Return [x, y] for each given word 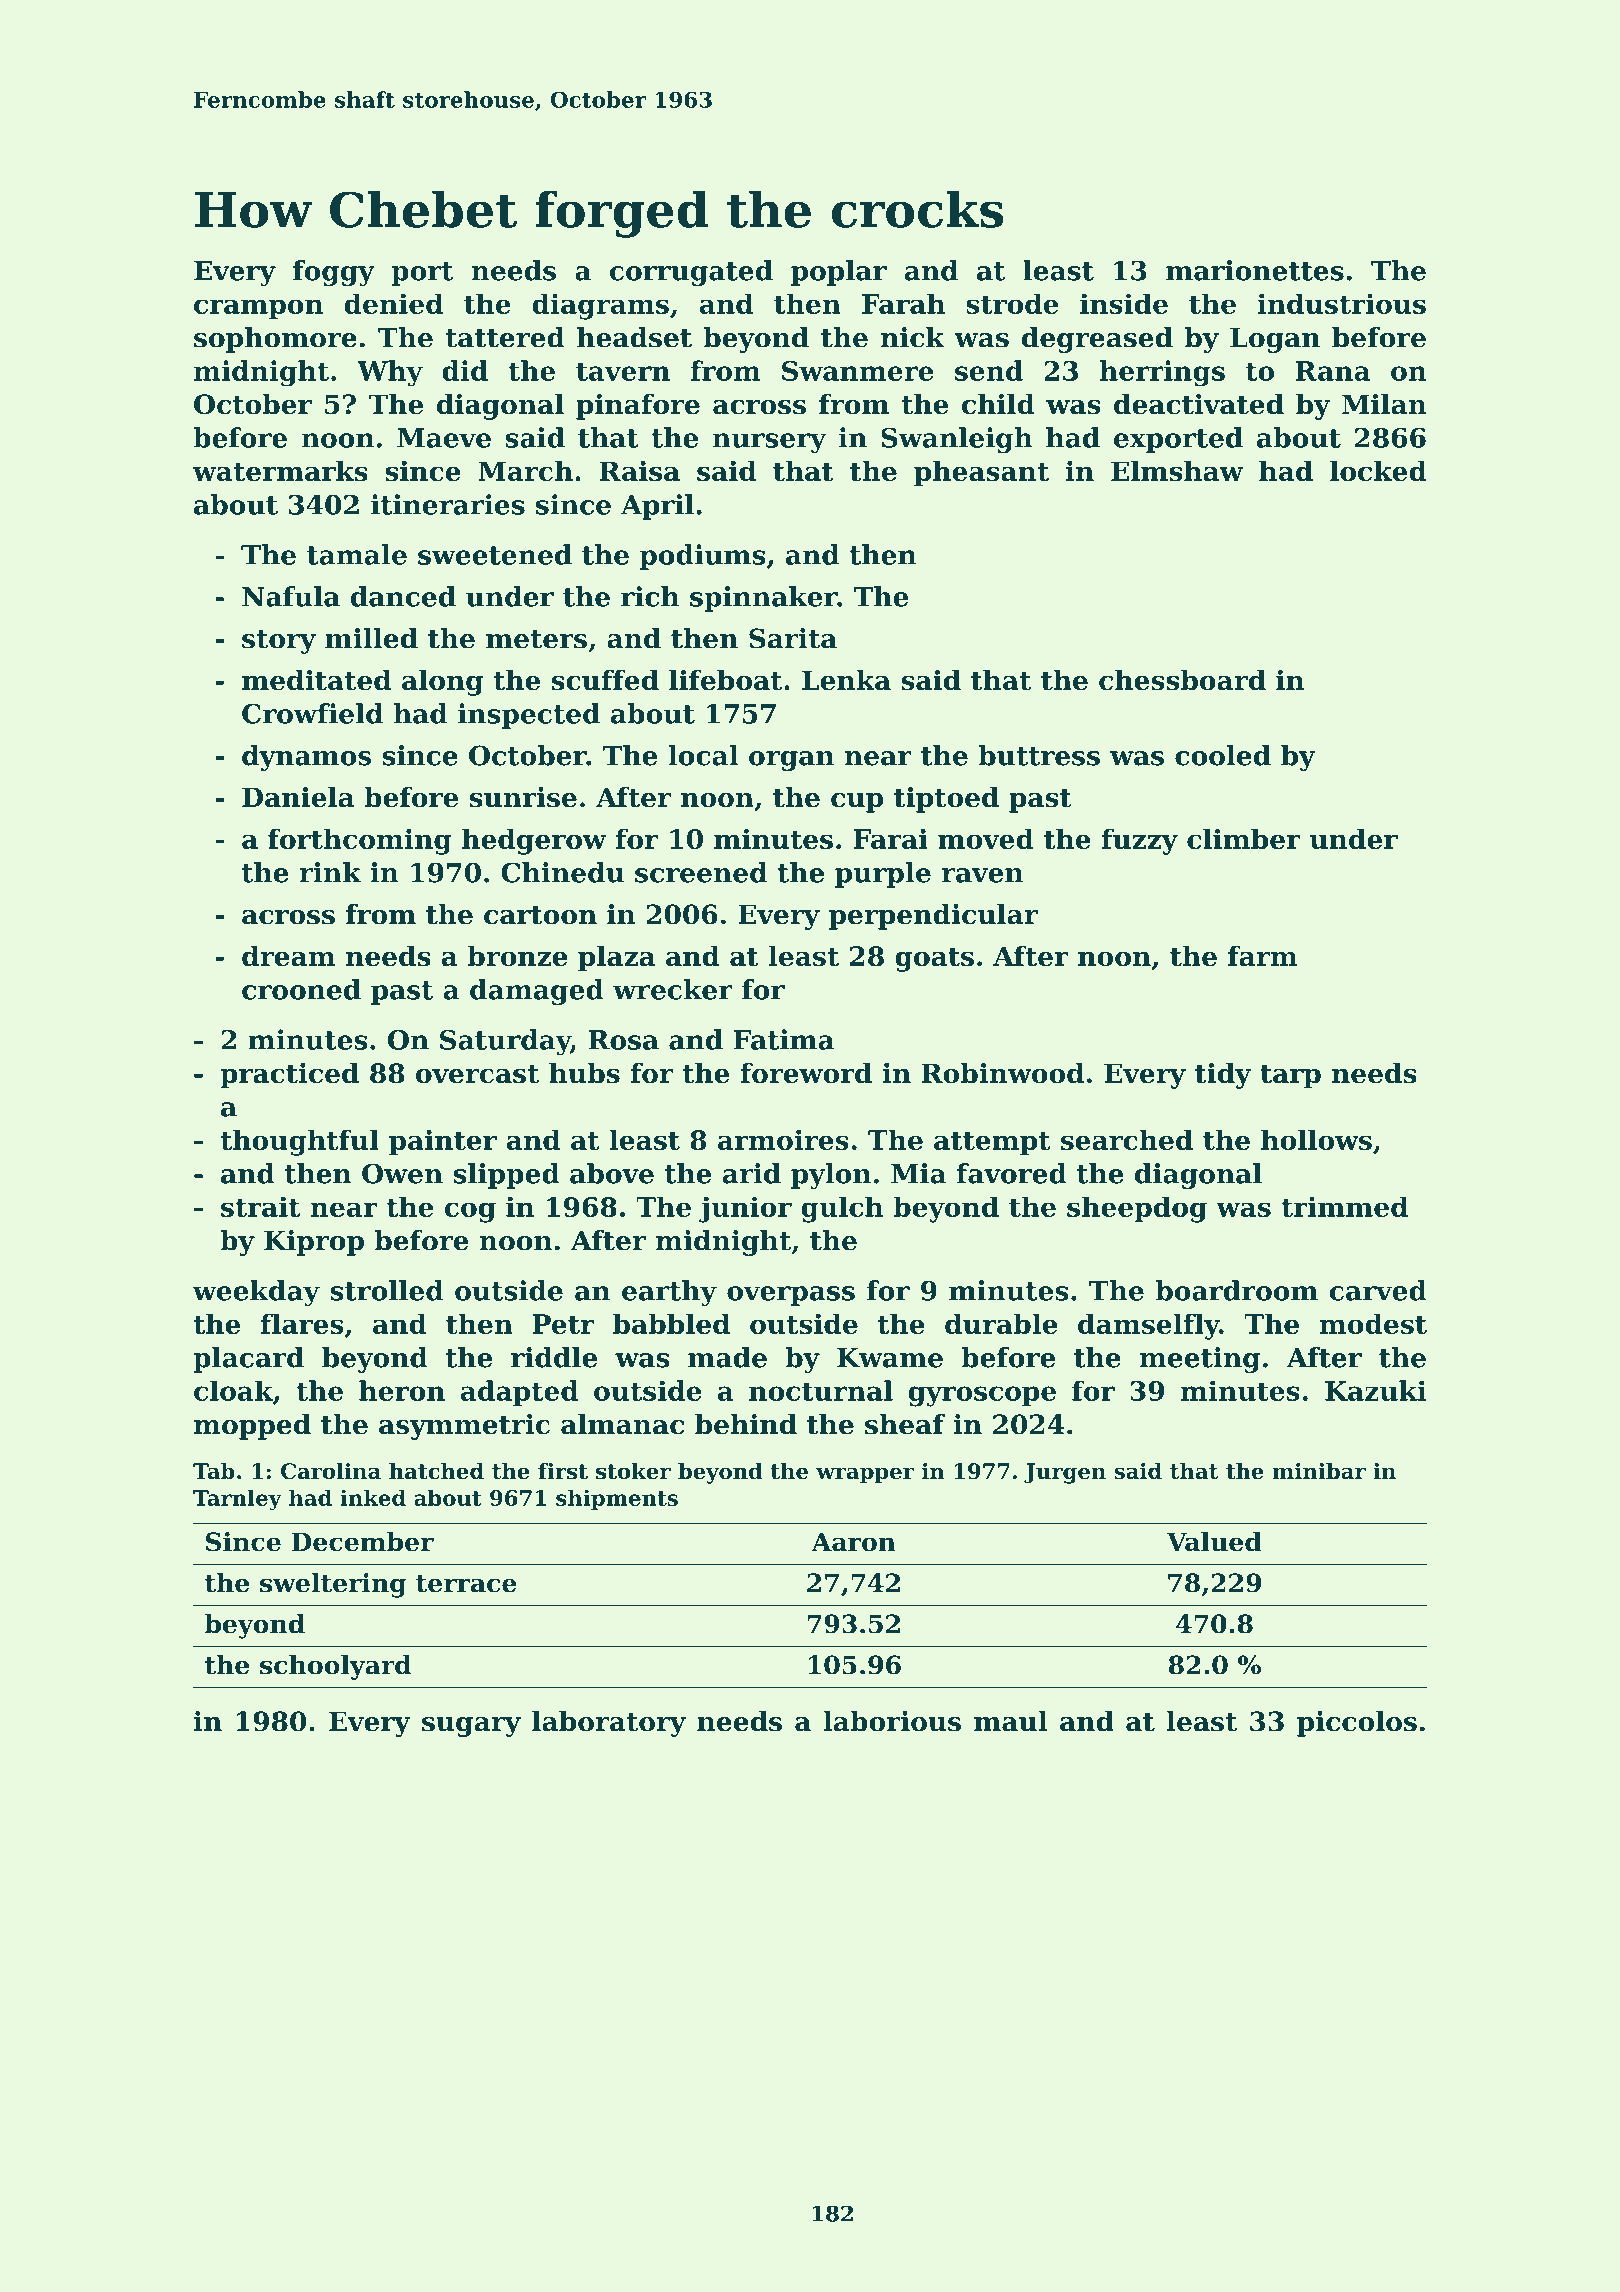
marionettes [1255, 270]
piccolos [1357, 1724]
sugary [471, 1727]
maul [1010, 1721]
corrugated [691, 273]
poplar [839, 273]
